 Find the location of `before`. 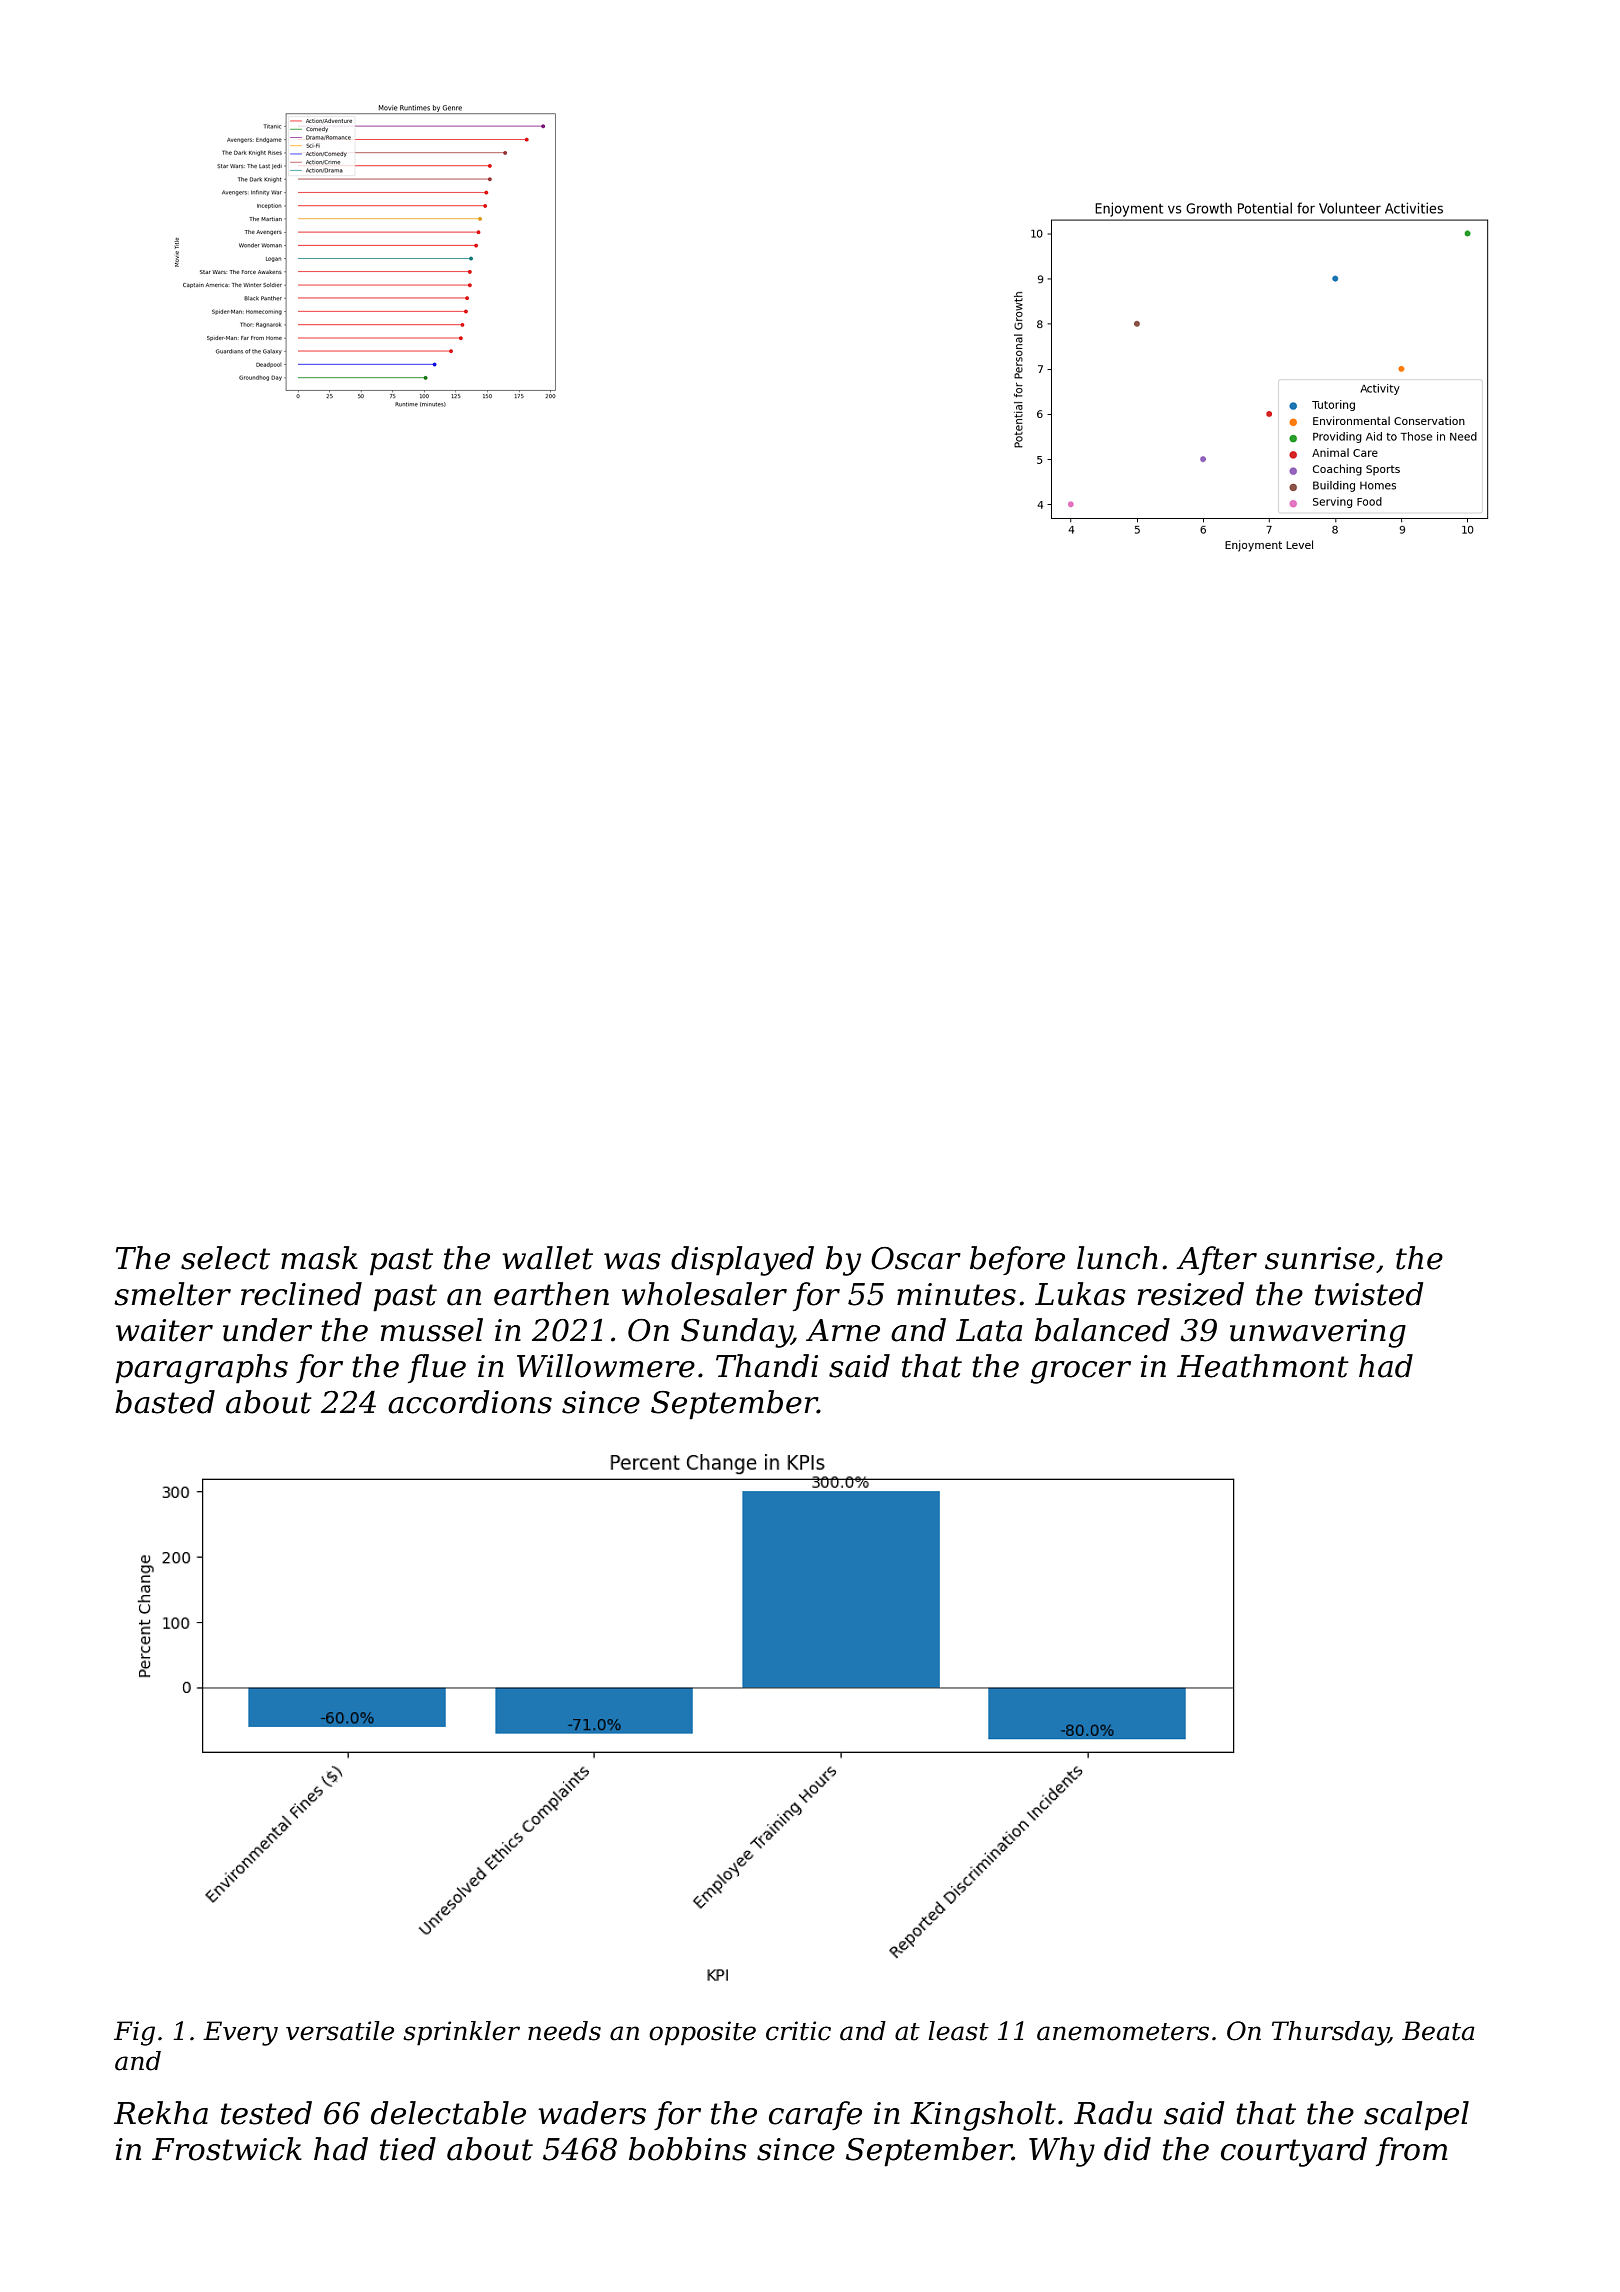

before is located at coordinates (1017, 1260).
